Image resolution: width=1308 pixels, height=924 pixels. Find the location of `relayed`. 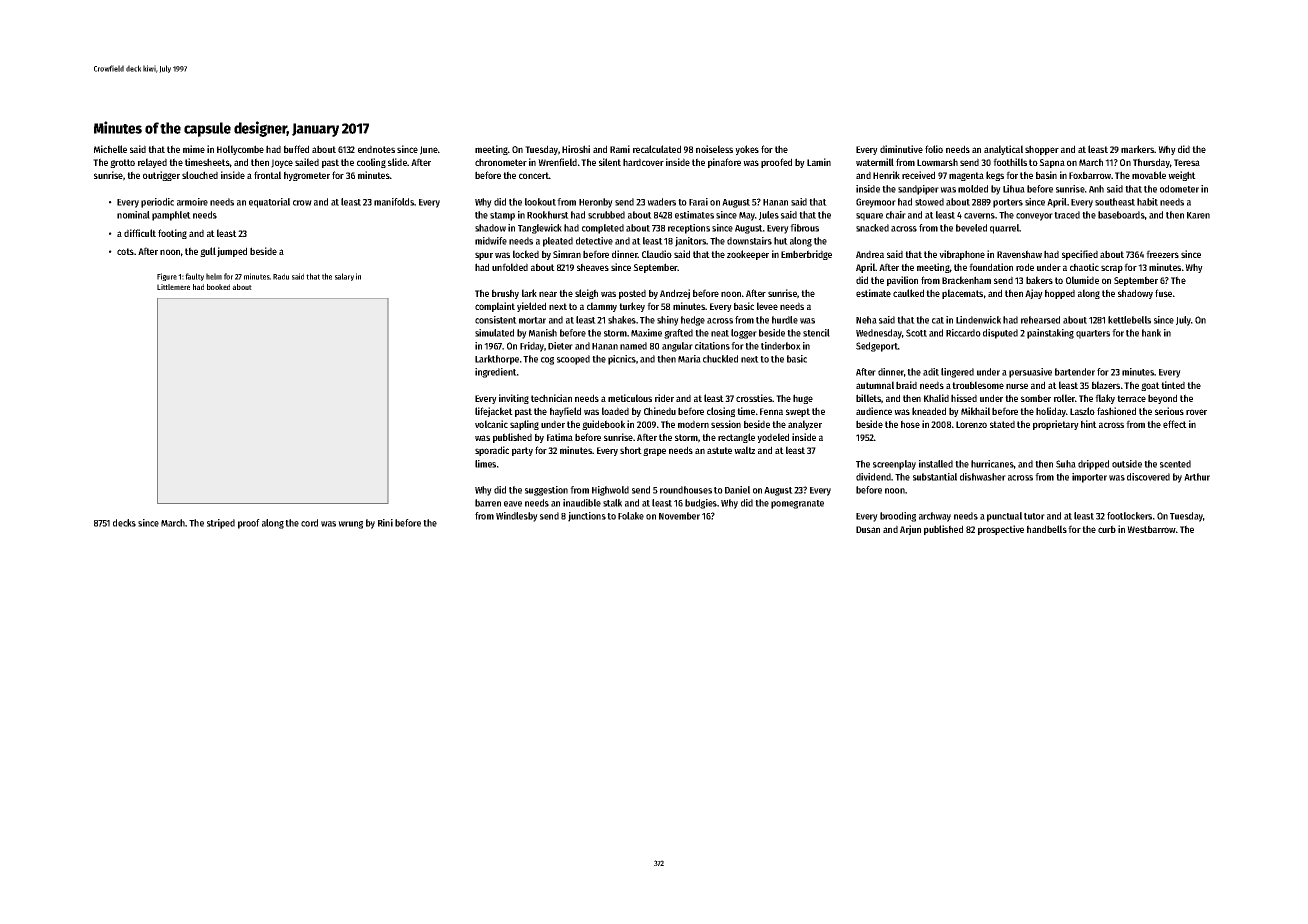

relayed is located at coordinates (152, 163).
